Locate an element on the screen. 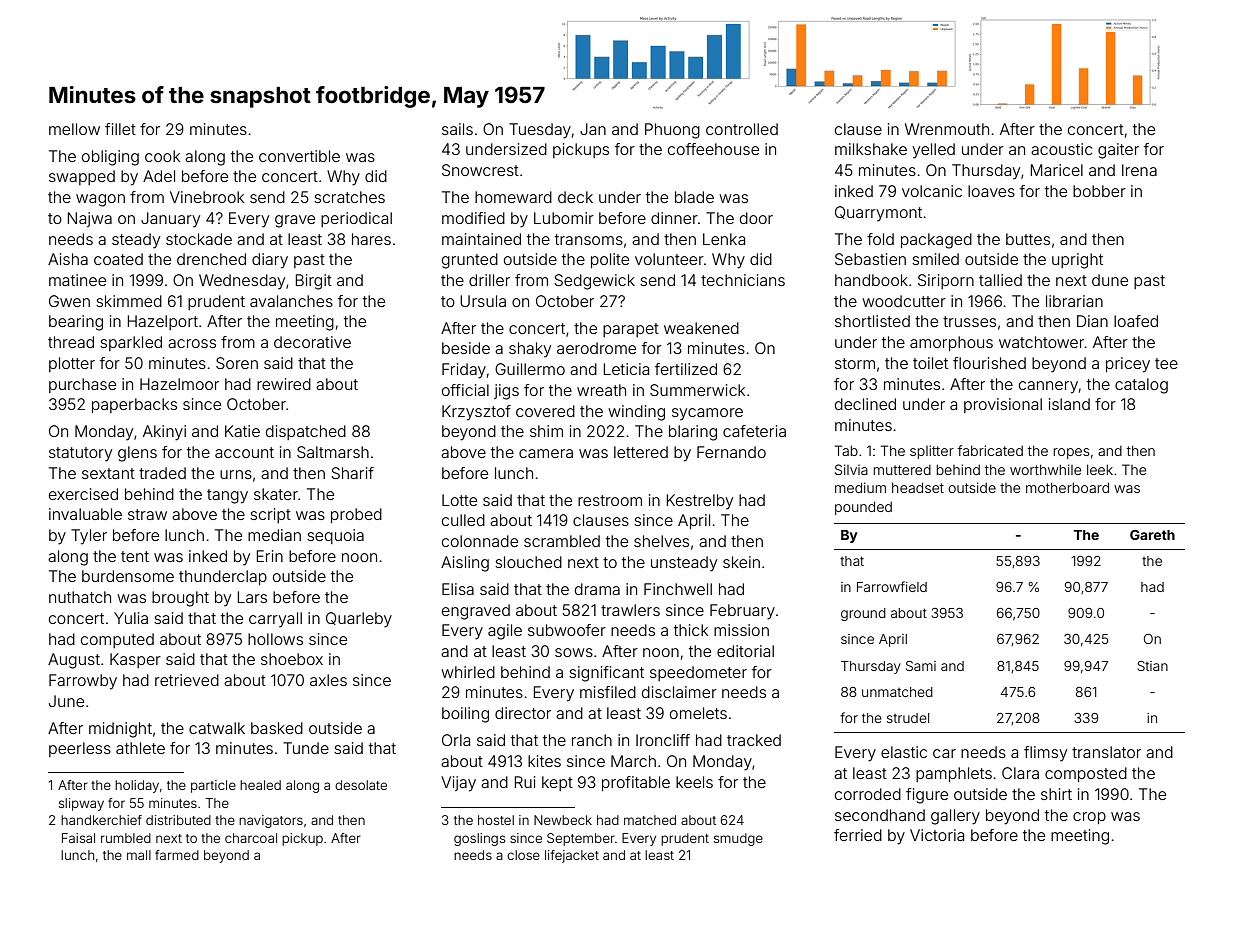  midnight is located at coordinates (120, 730).
